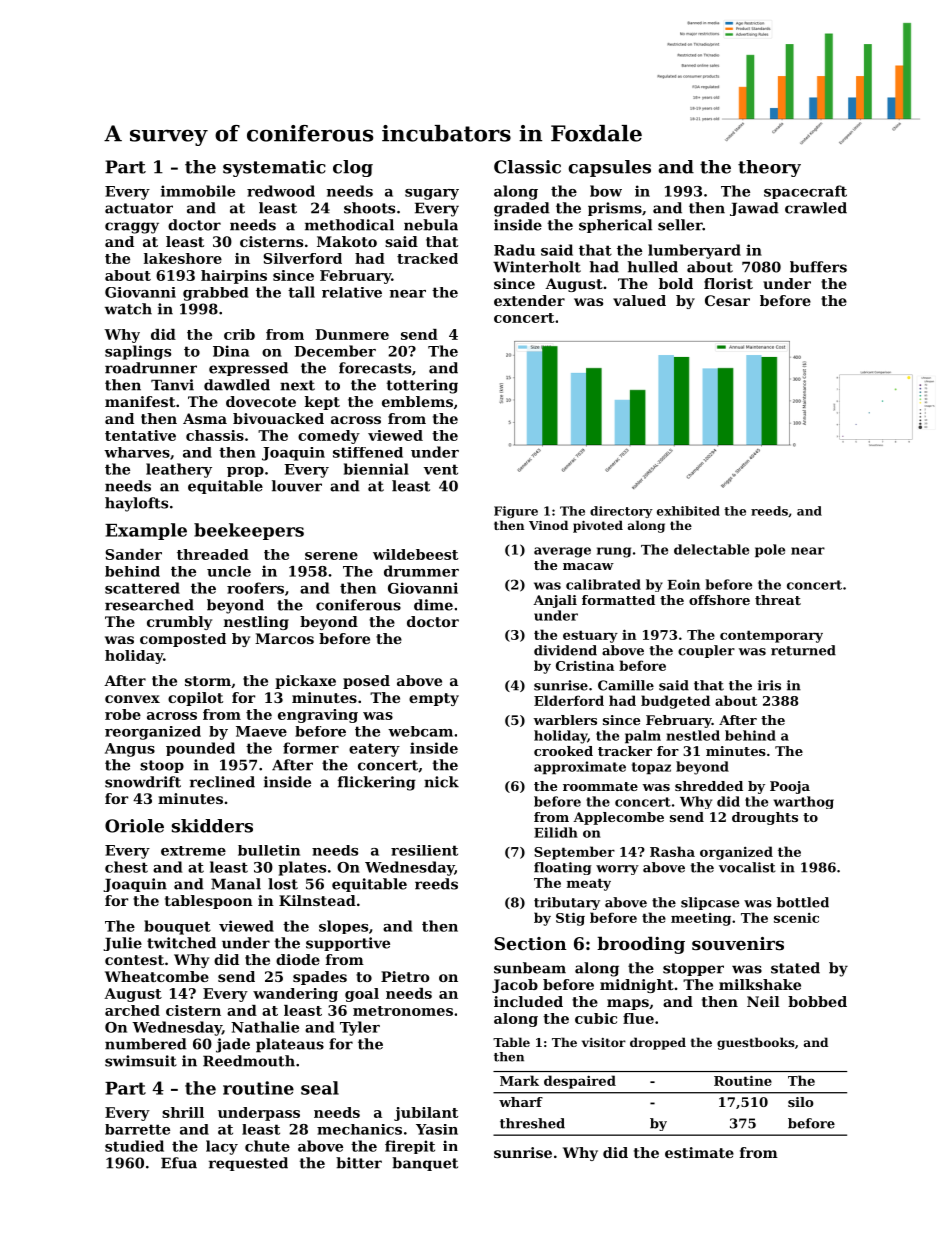 Image resolution: width=952 pixels, height=1233 pixels. What do you see at coordinates (699, 1152) in the screenshot?
I see `estimate` at bounding box center [699, 1152].
